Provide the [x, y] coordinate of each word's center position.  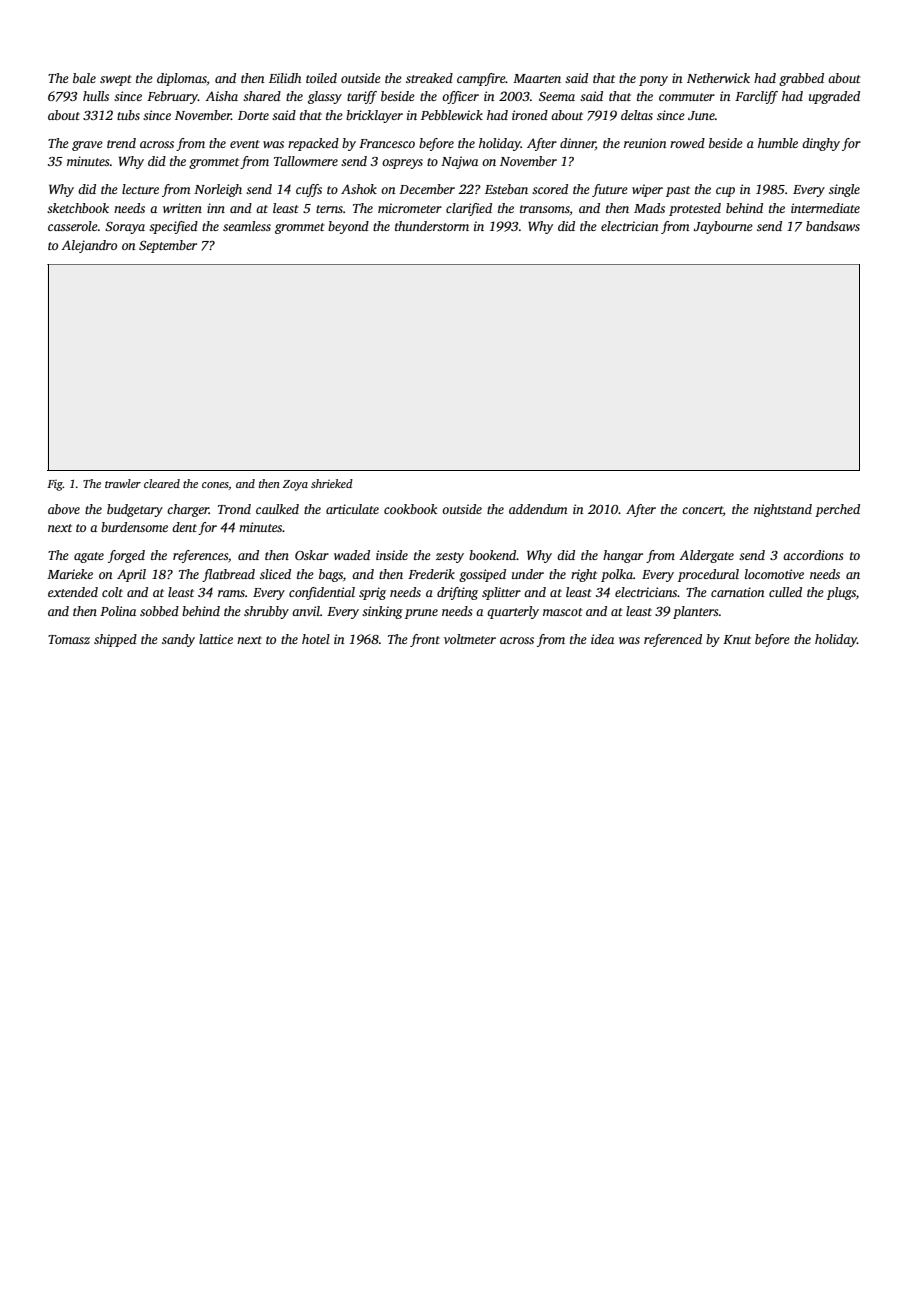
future [610, 190]
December [427, 189]
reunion [645, 143]
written [182, 208]
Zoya [295, 485]
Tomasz [69, 639]
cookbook [410, 509]
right [584, 575]
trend [121, 143]
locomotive [774, 574]
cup [725, 192]
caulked [277, 509]
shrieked [332, 483]
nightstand [783, 510]
